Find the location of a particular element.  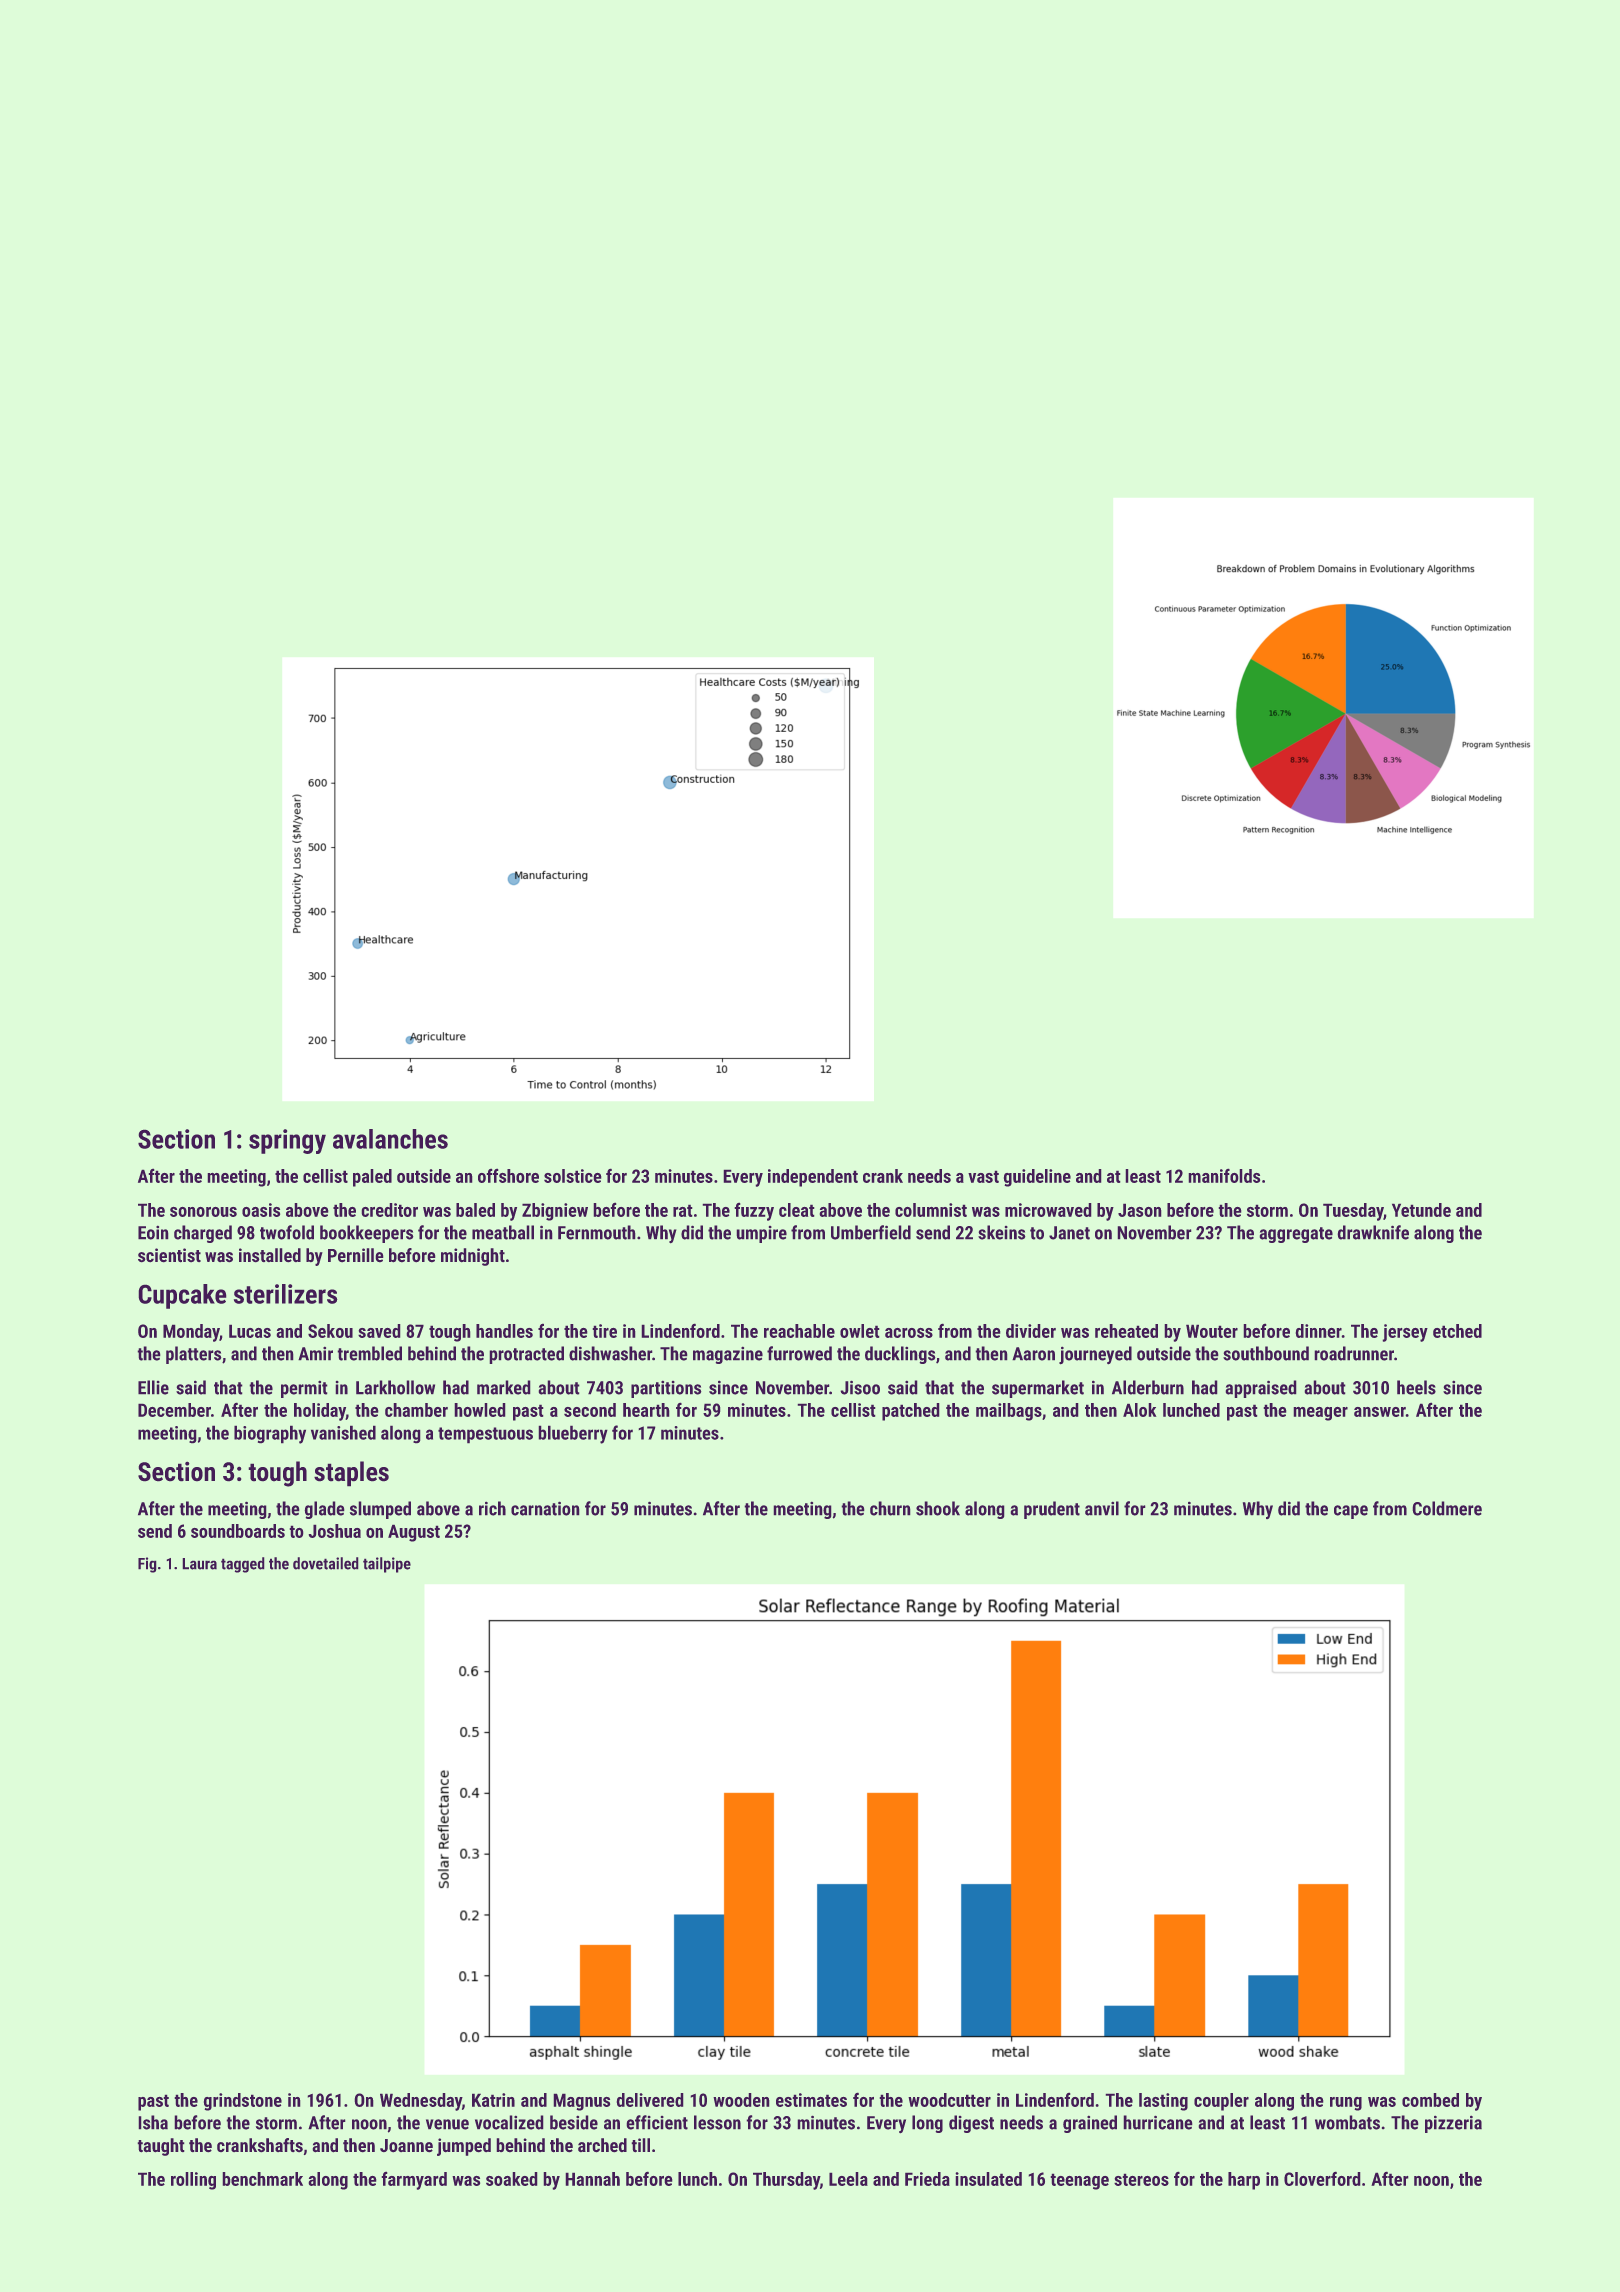

Laura is located at coordinates (200, 1564).
